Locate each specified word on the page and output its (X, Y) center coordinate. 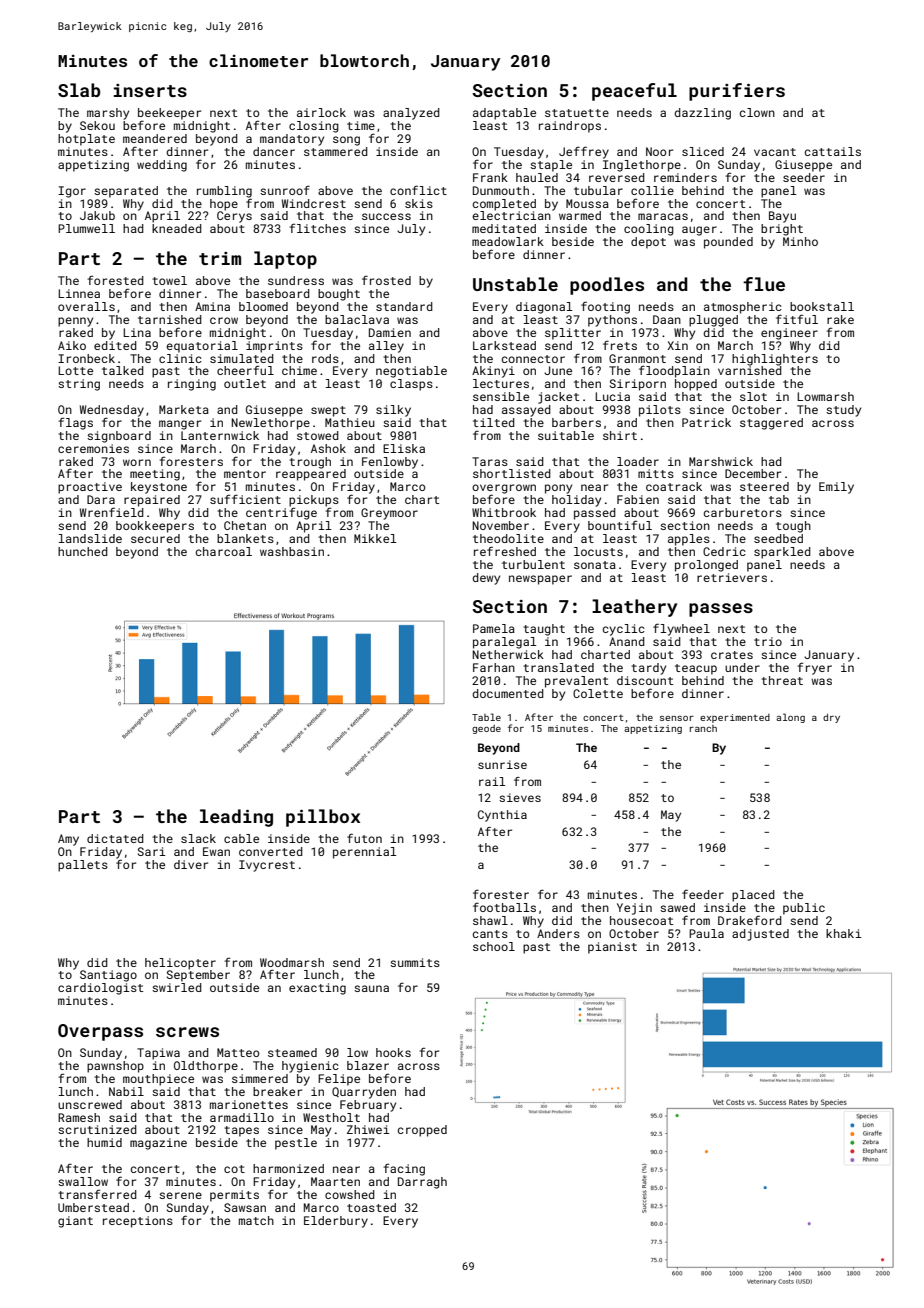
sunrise (502, 764)
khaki (844, 933)
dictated (115, 838)
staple (551, 166)
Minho (800, 241)
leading (236, 818)
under (742, 667)
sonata (595, 565)
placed (753, 896)
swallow (83, 1181)
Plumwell (86, 228)
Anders (558, 933)
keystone (159, 488)
